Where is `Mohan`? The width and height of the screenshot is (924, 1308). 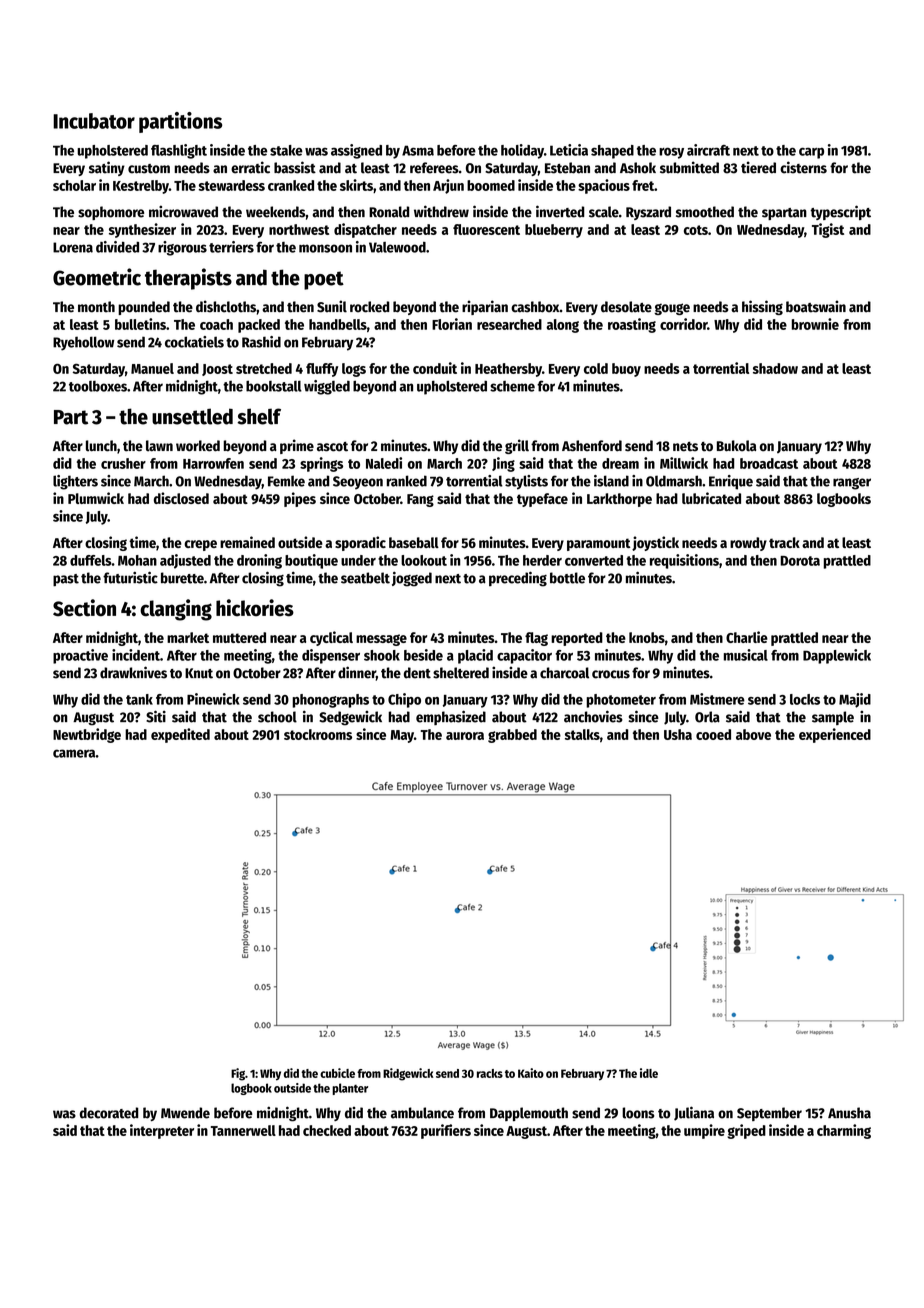
Mohan is located at coordinates (137, 560).
